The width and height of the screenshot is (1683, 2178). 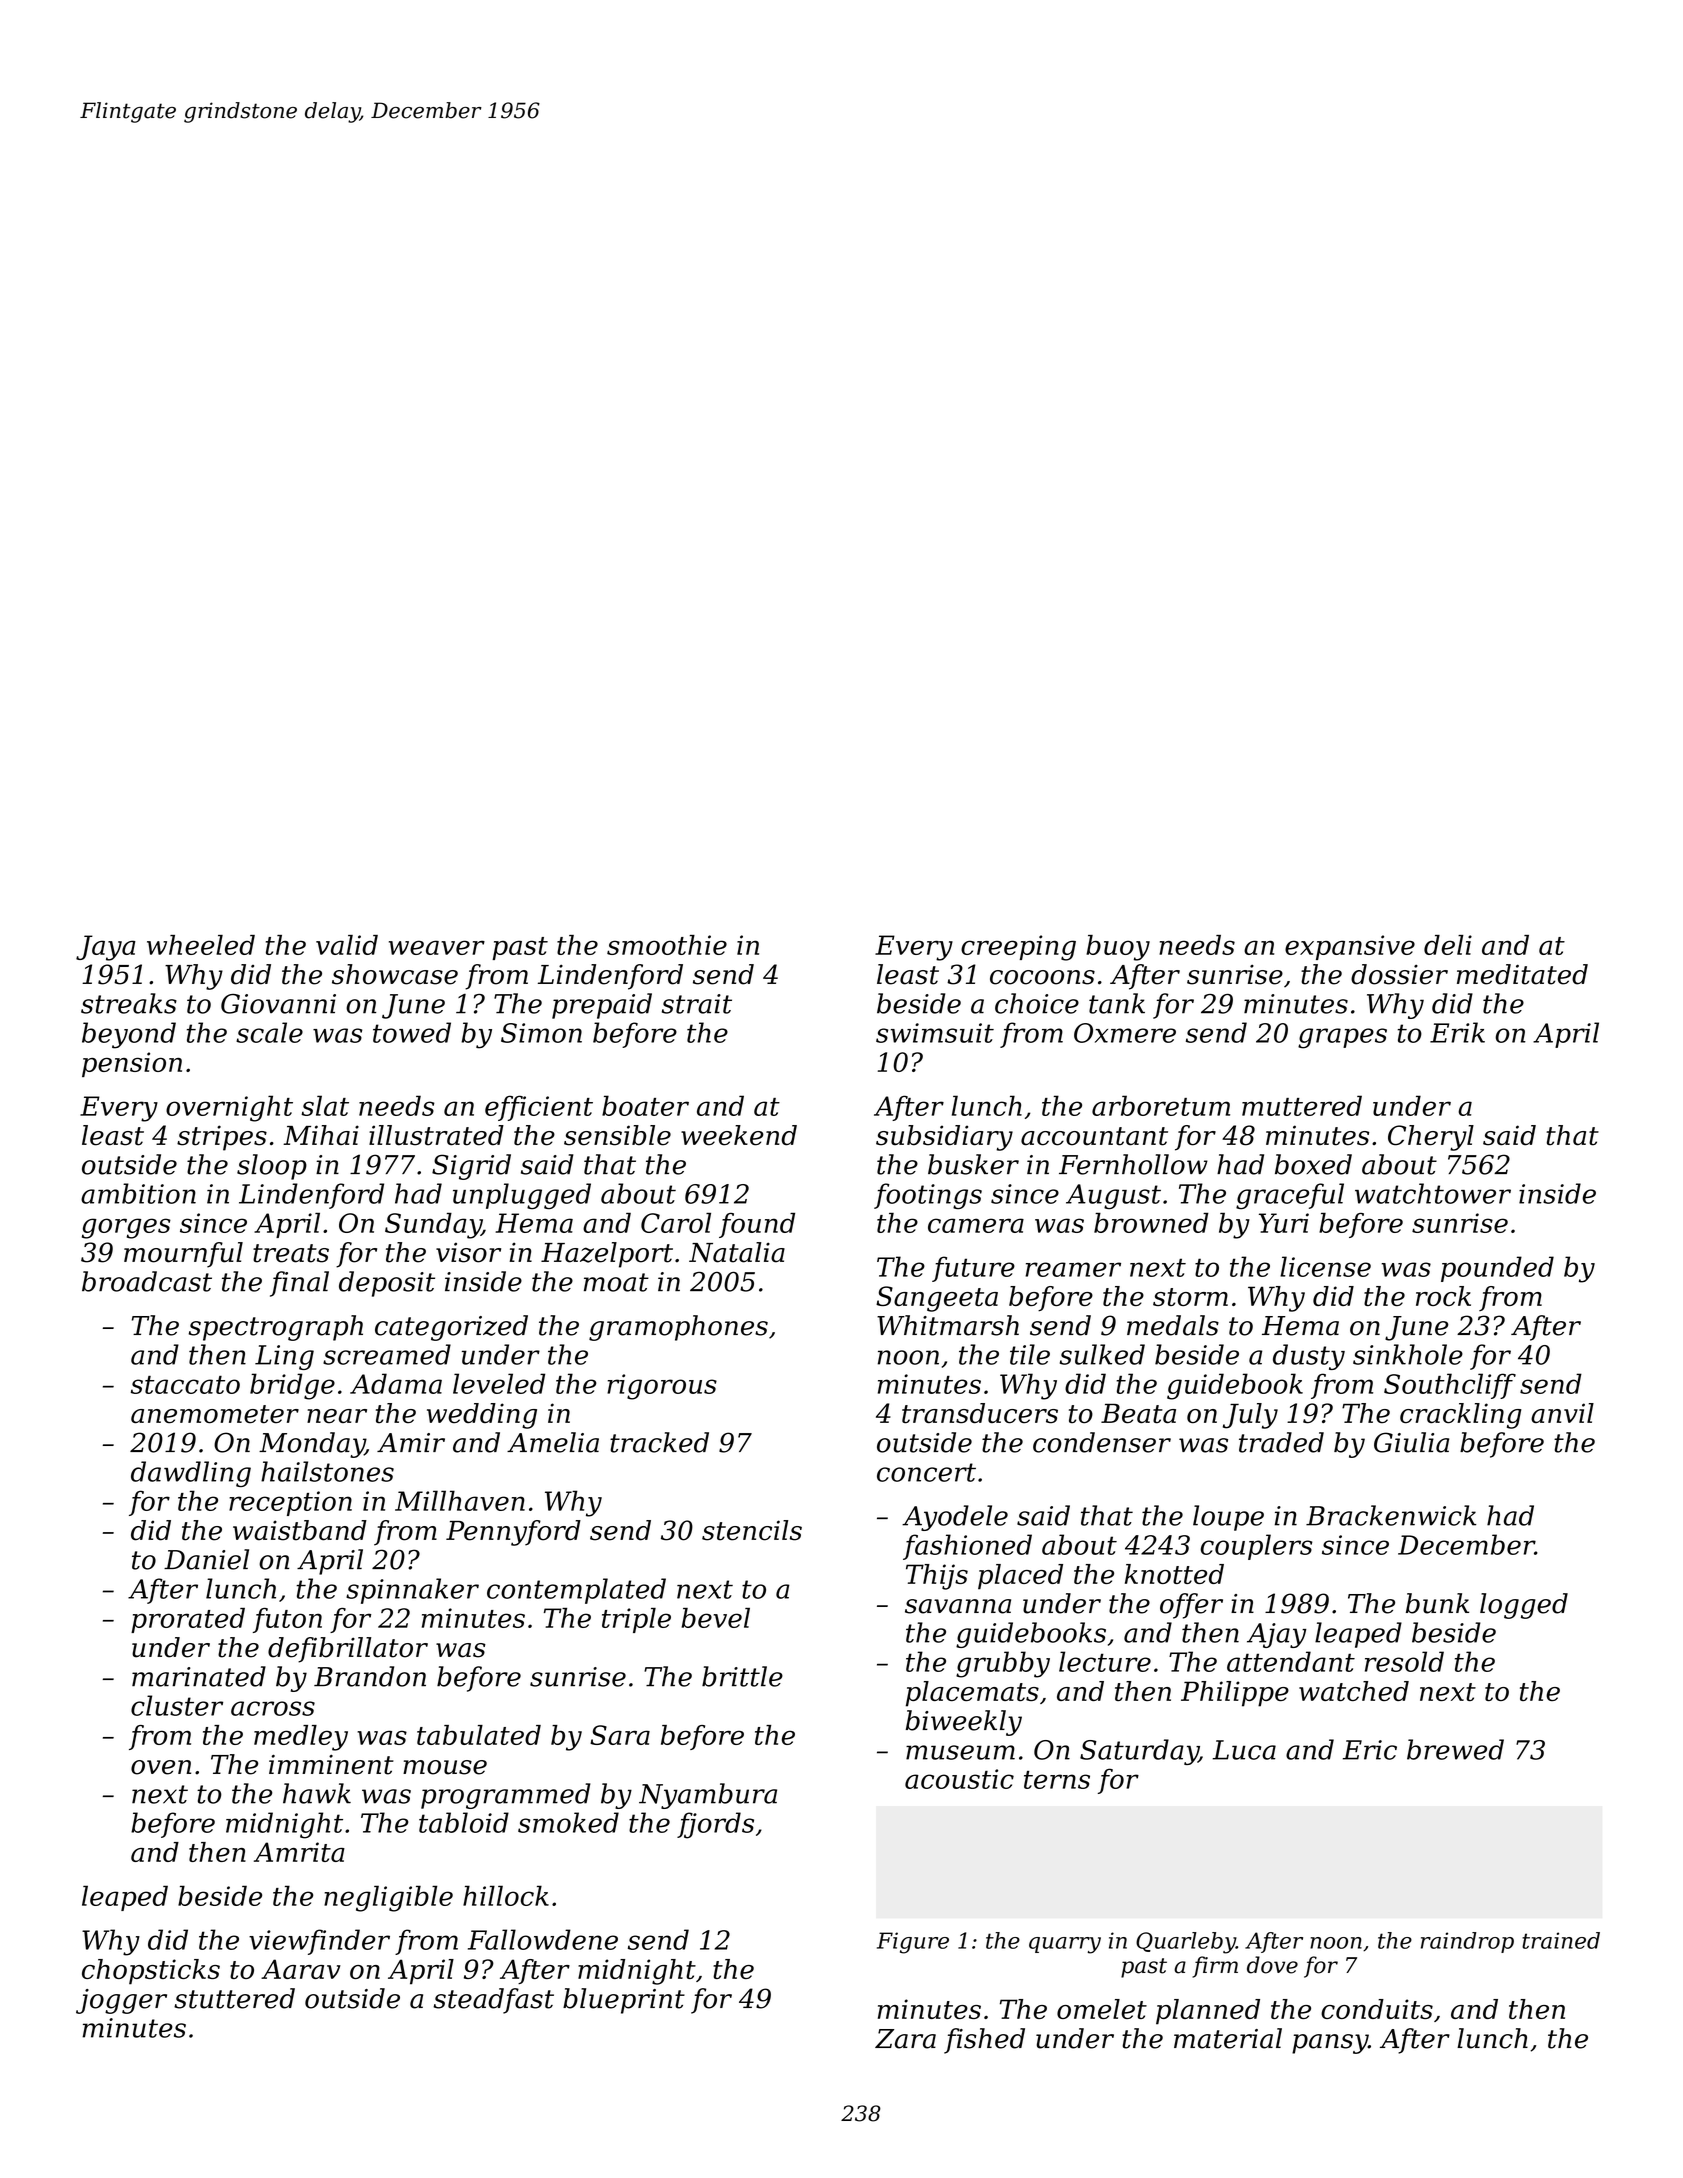 What do you see at coordinates (645, 1105) in the screenshot?
I see `boater` at bounding box center [645, 1105].
